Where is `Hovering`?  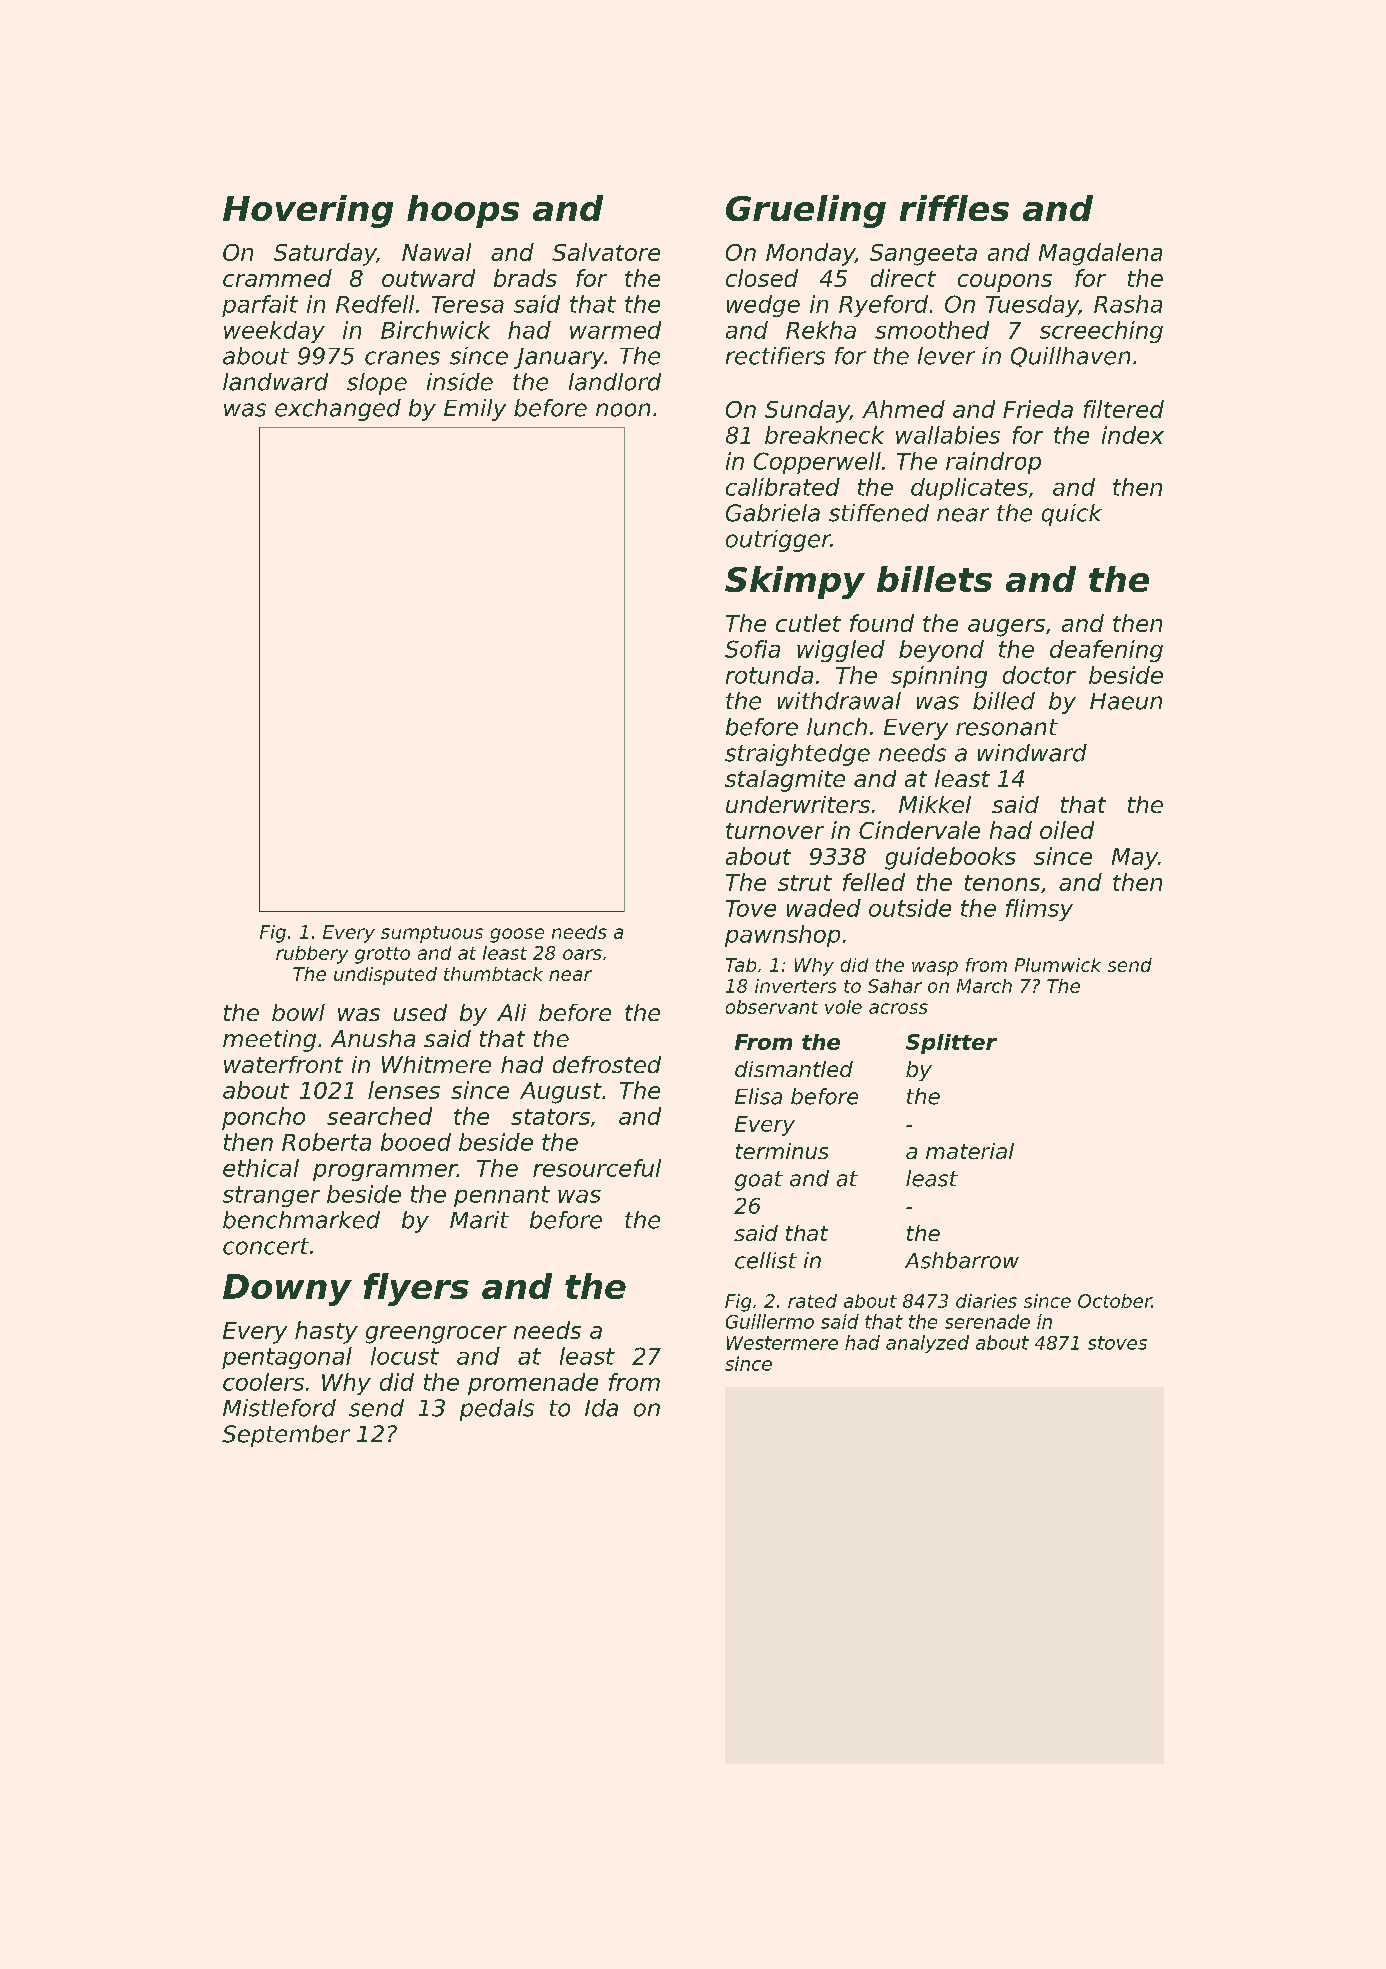
Hovering is located at coordinates (308, 211).
